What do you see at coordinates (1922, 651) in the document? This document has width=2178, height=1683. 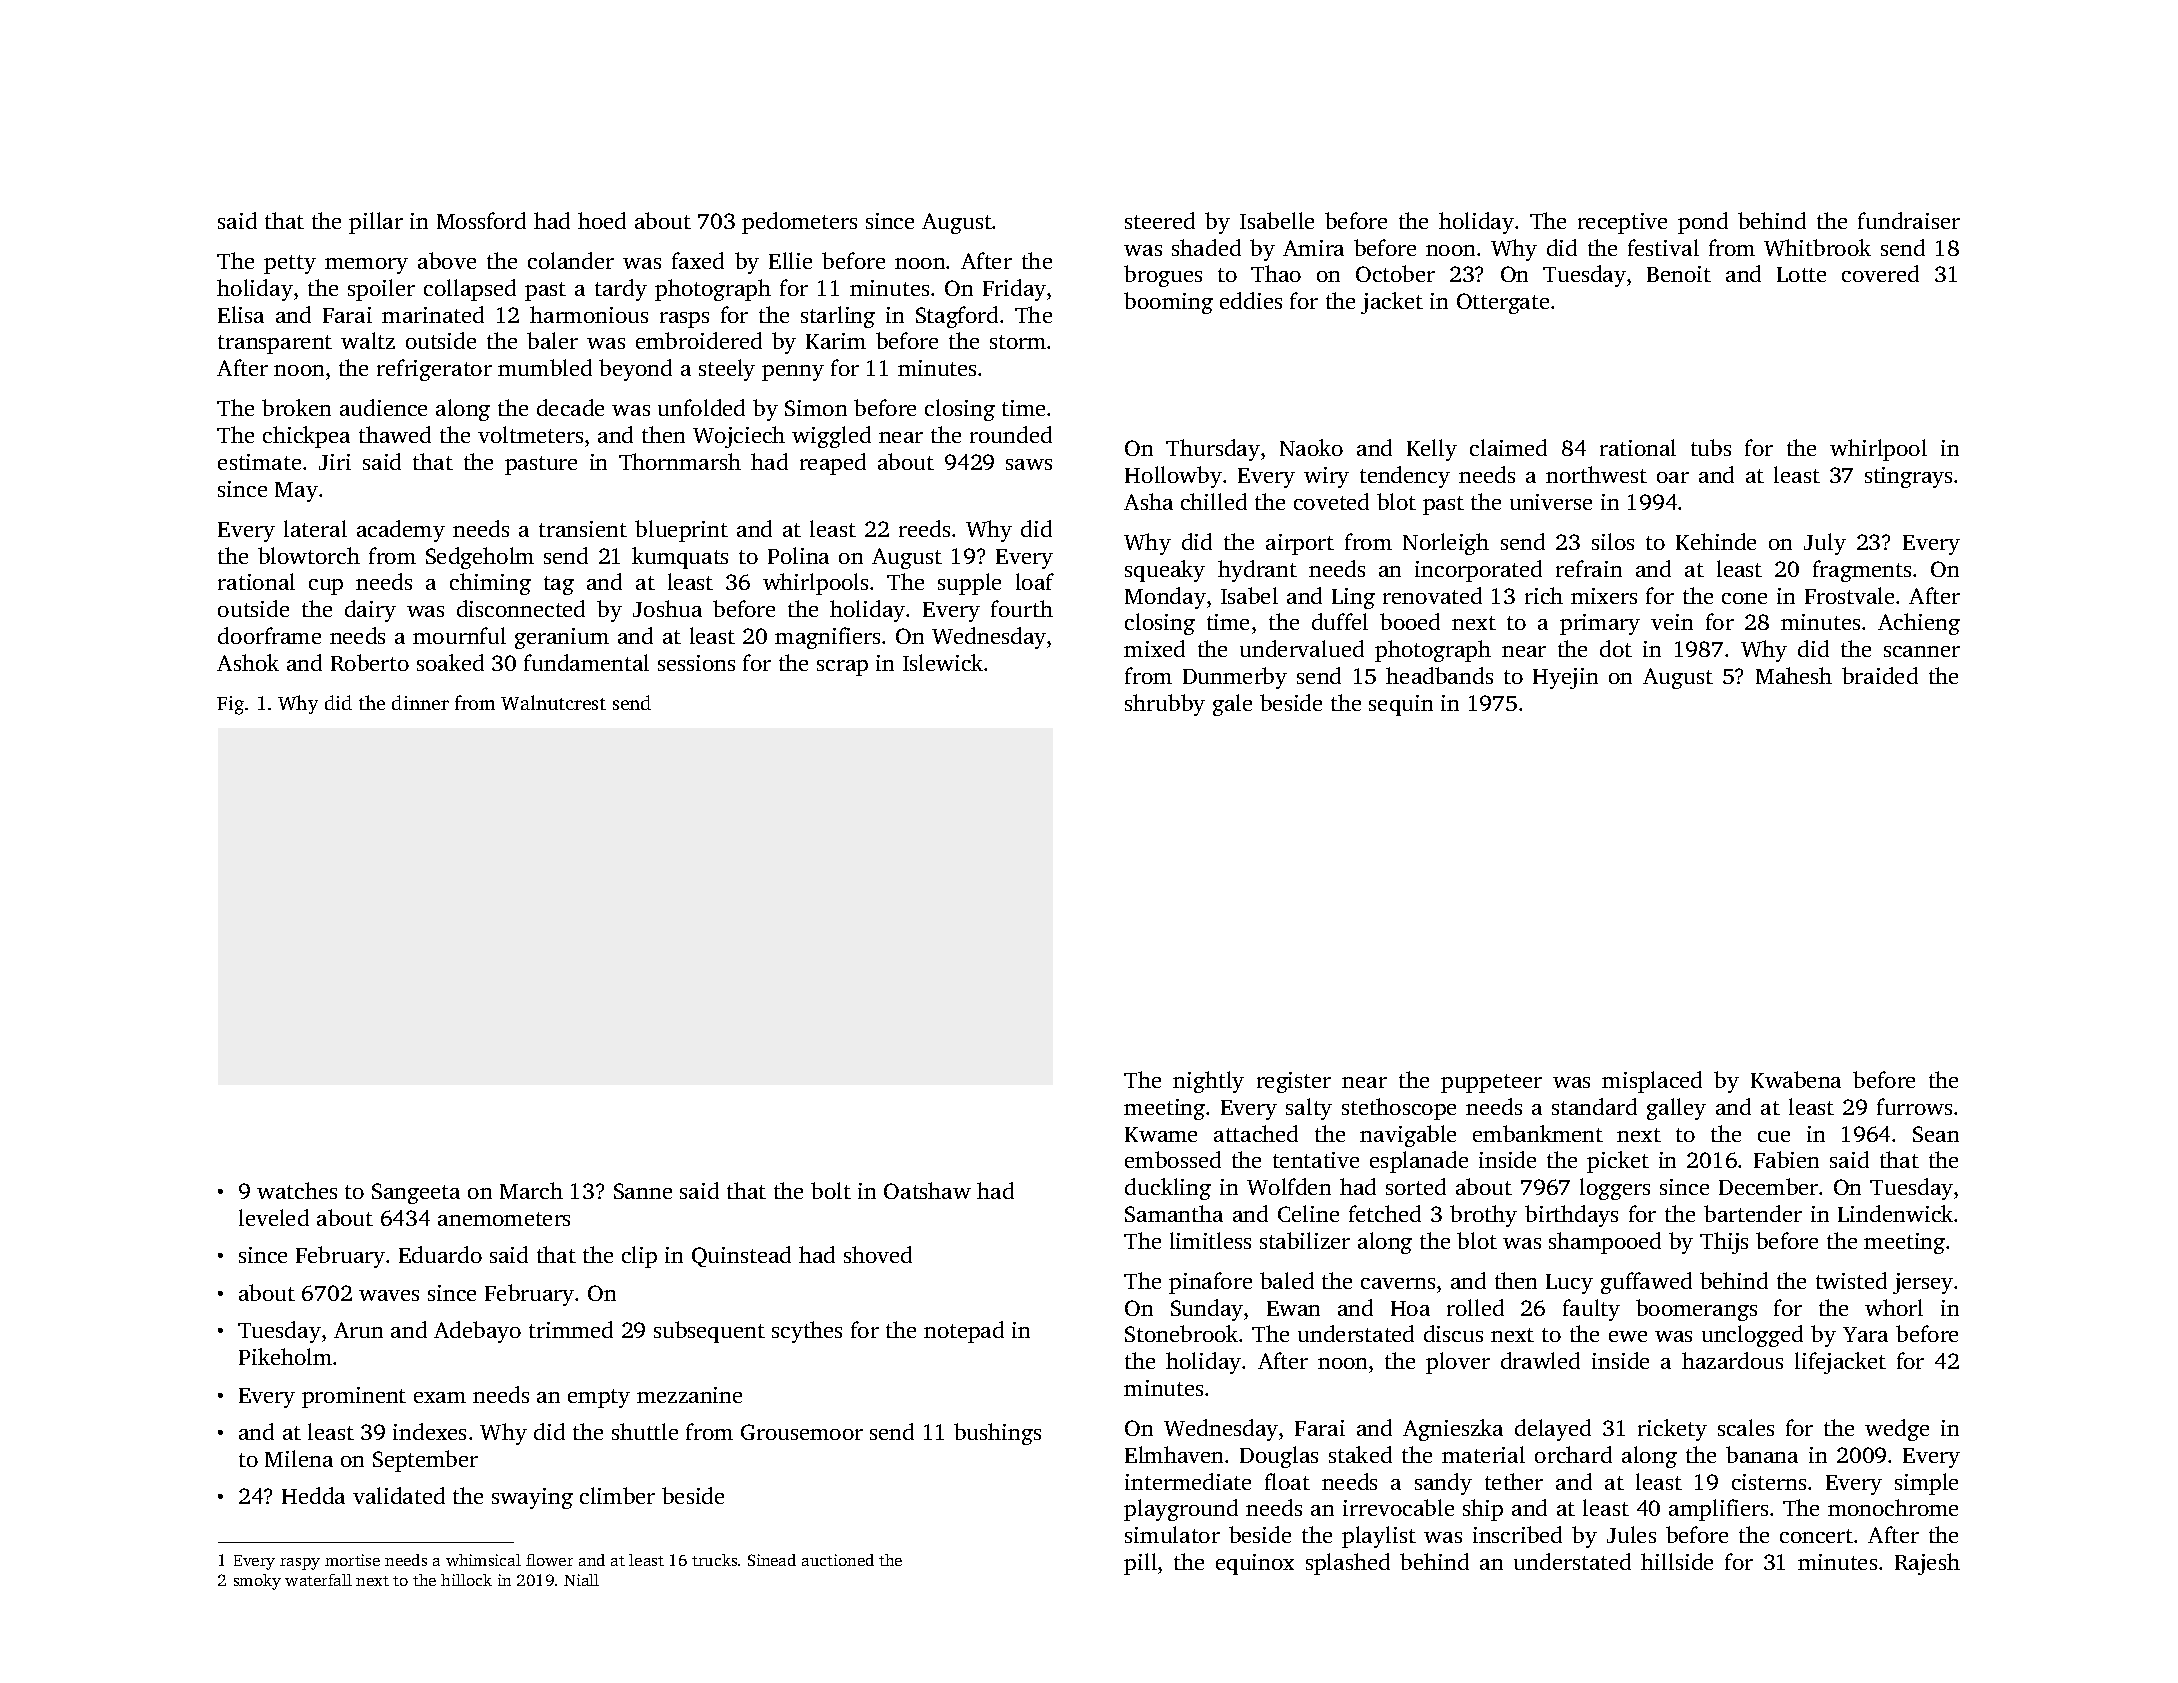 I see `scanner` at bounding box center [1922, 651].
